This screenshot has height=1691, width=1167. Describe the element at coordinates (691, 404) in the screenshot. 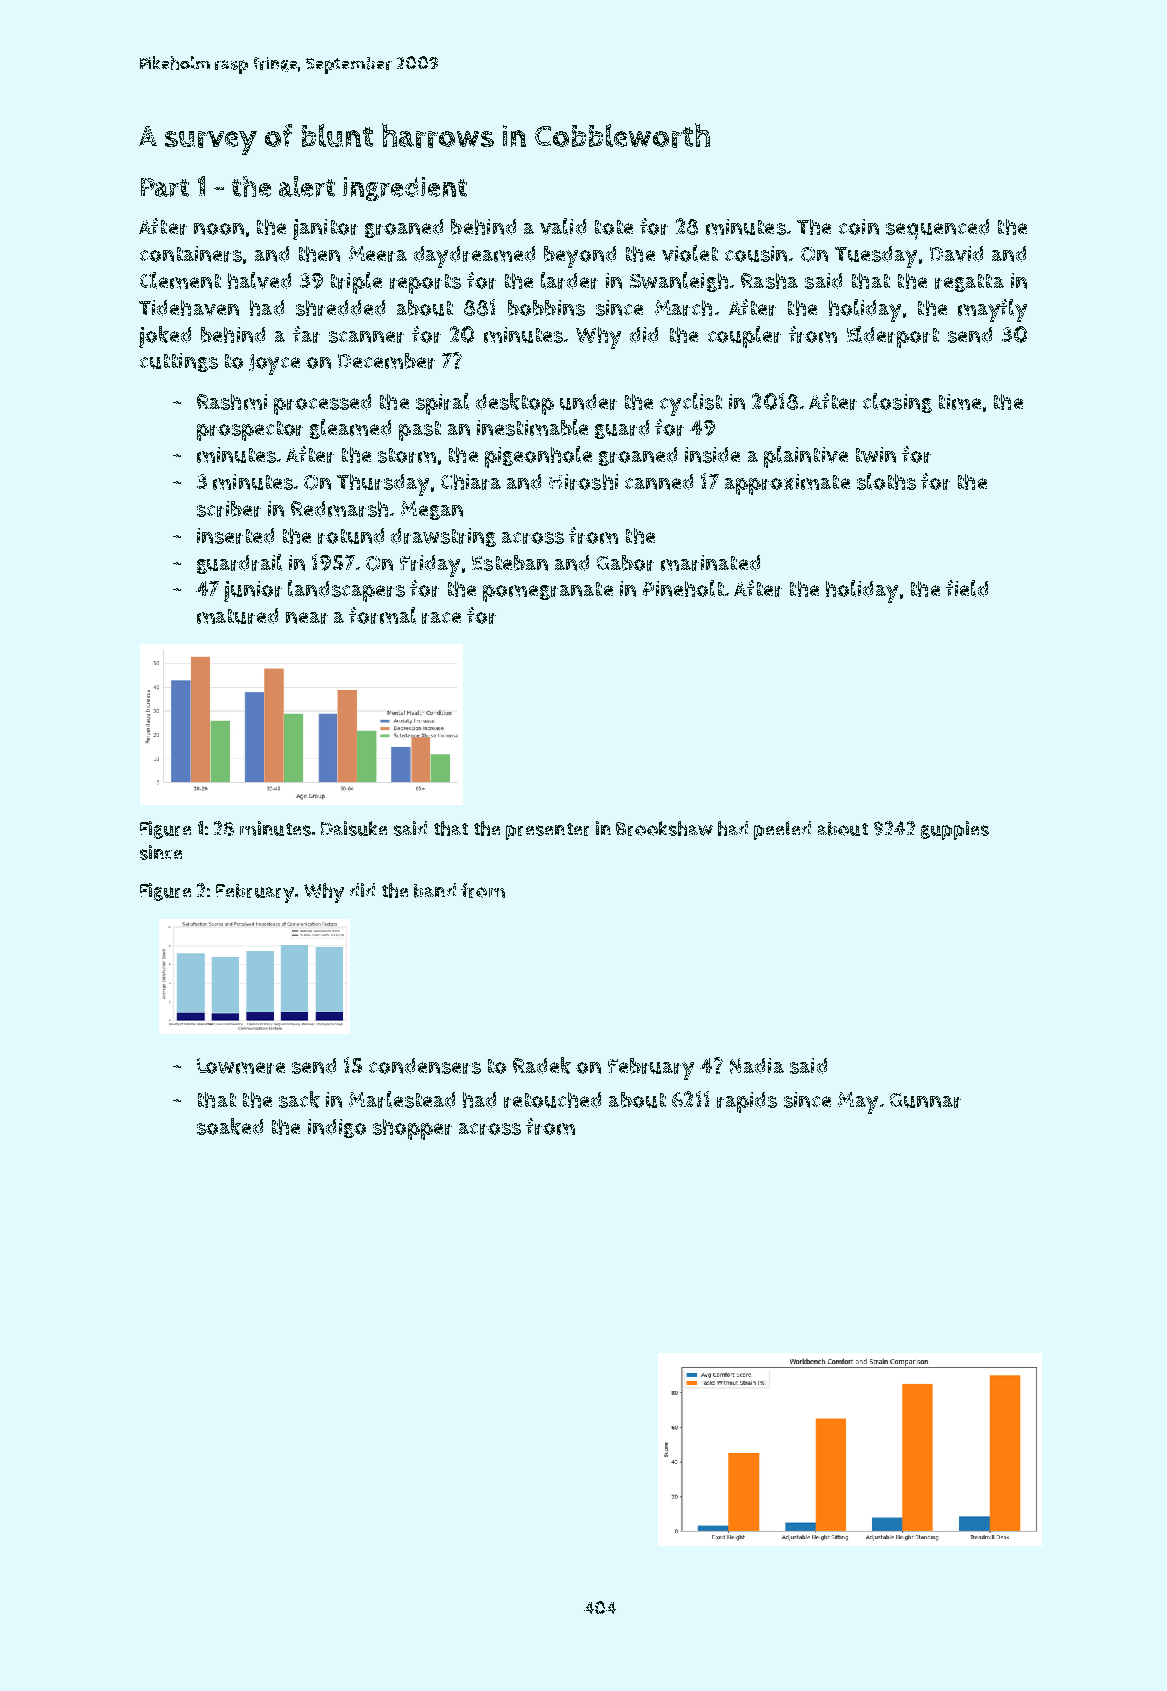

I see `cyclist` at that location.
